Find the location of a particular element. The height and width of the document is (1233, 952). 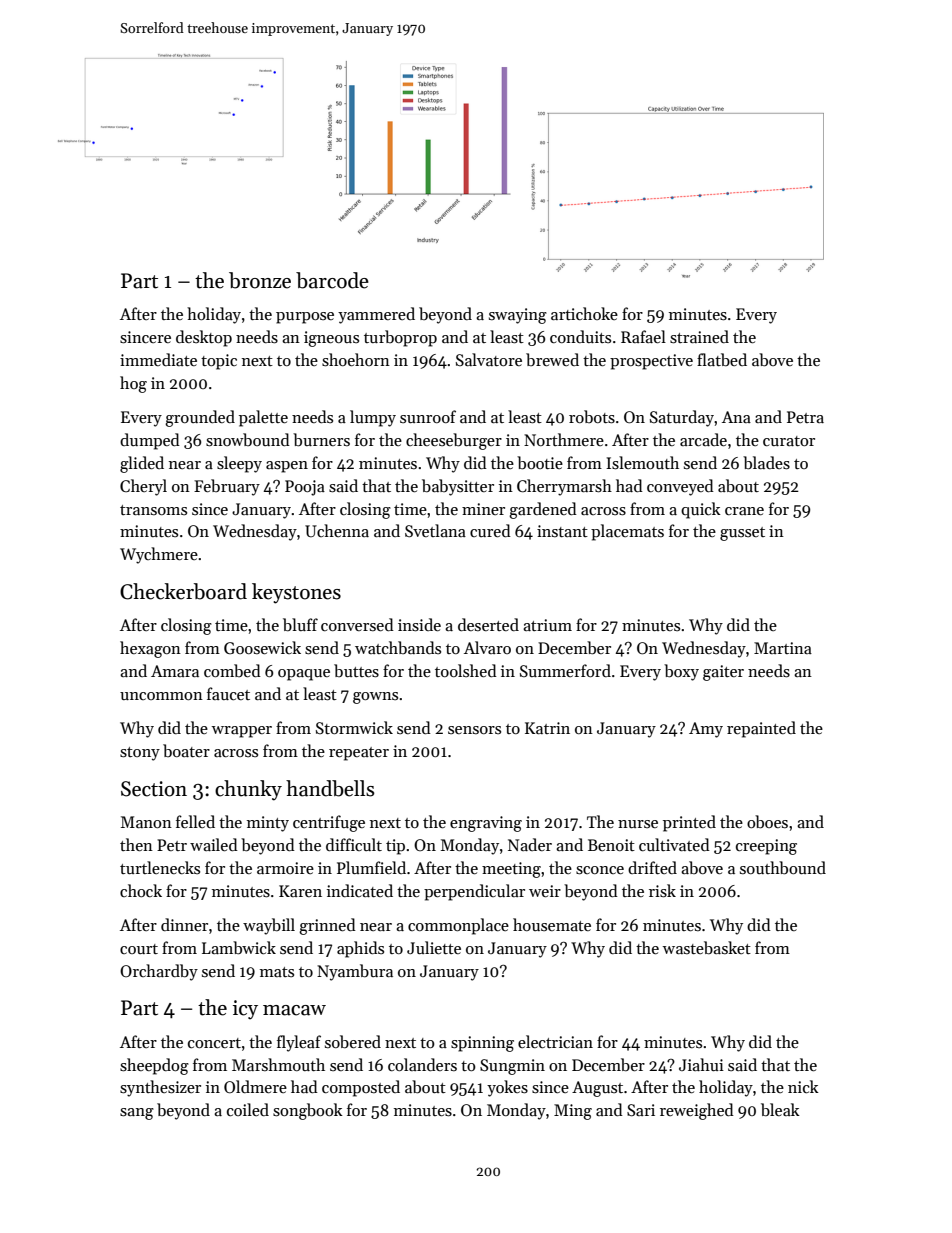

Amy is located at coordinates (706, 730).
